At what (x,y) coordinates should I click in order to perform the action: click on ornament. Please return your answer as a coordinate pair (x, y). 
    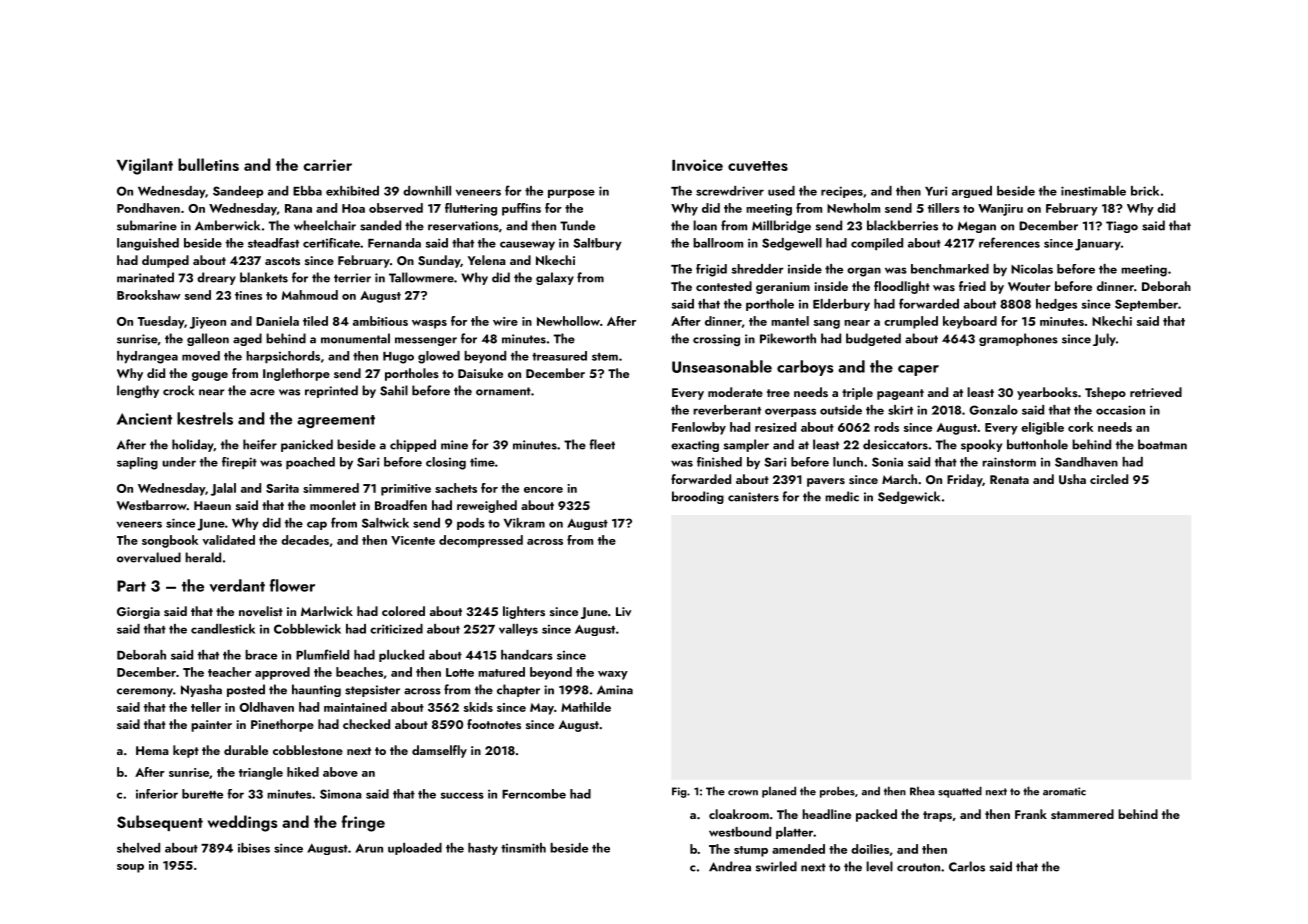
    Looking at the image, I should click on (503, 391).
